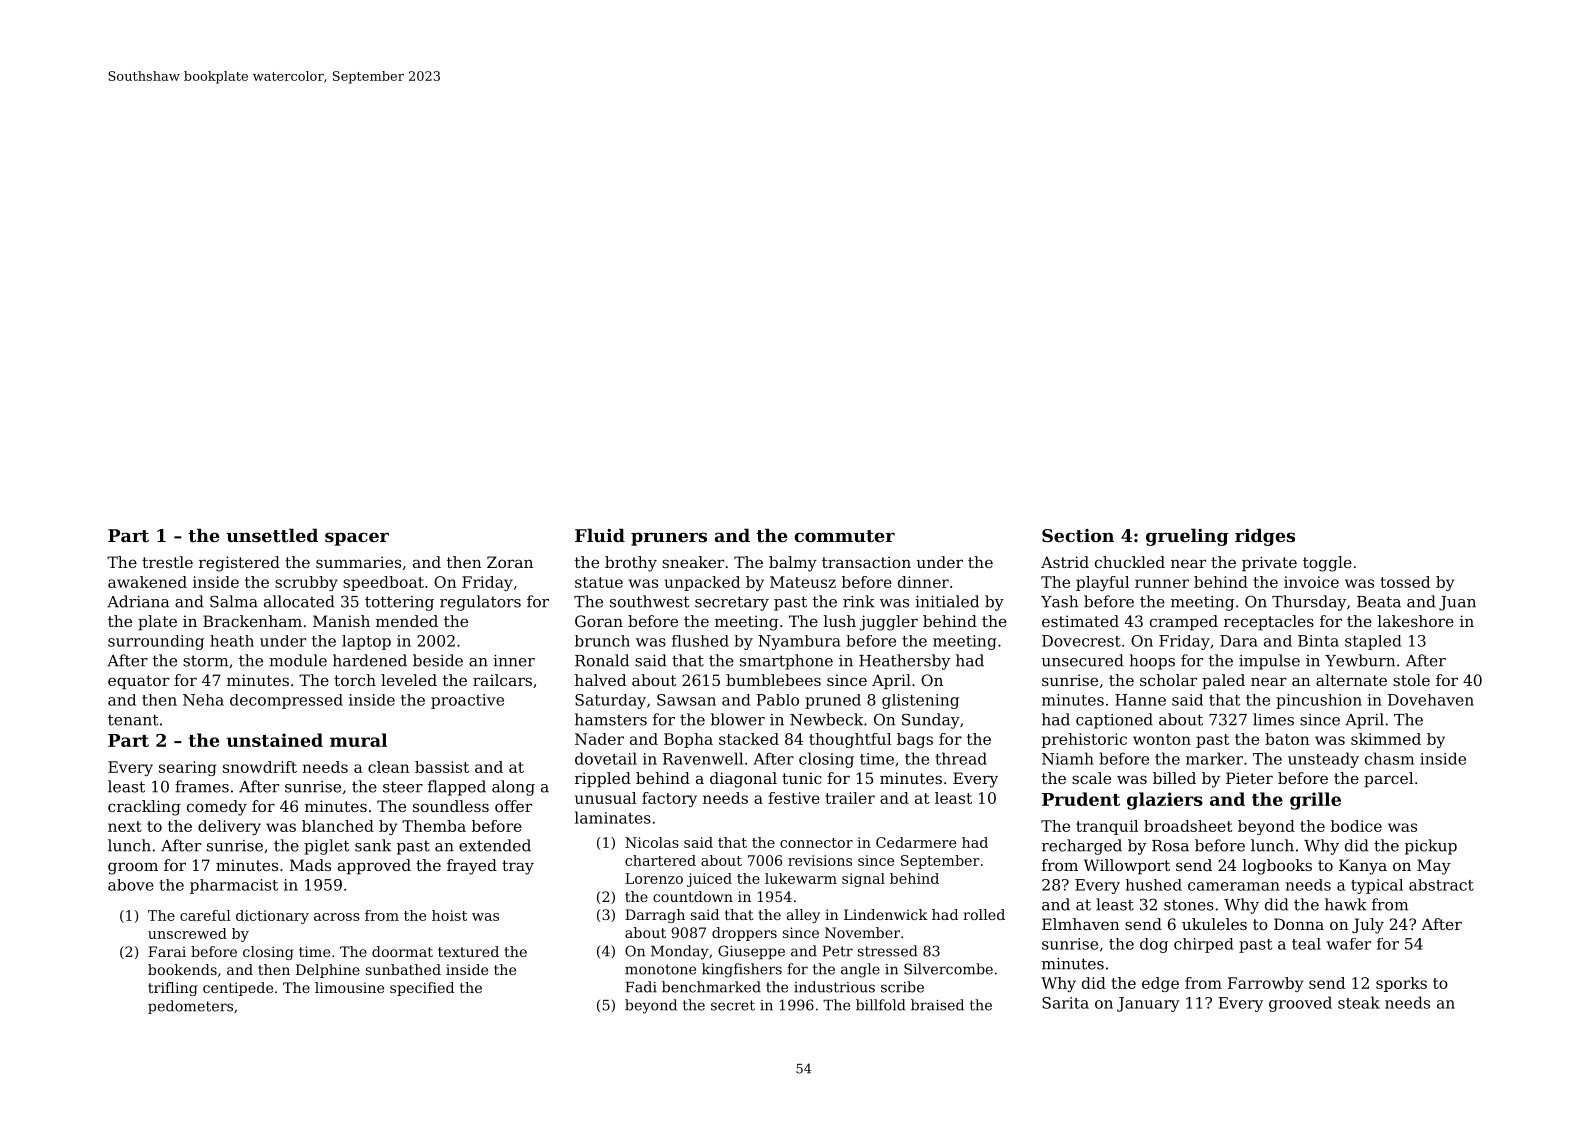  Describe the element at coordinates (133, 720) in the screenshot. I see `tenant` at that location.
